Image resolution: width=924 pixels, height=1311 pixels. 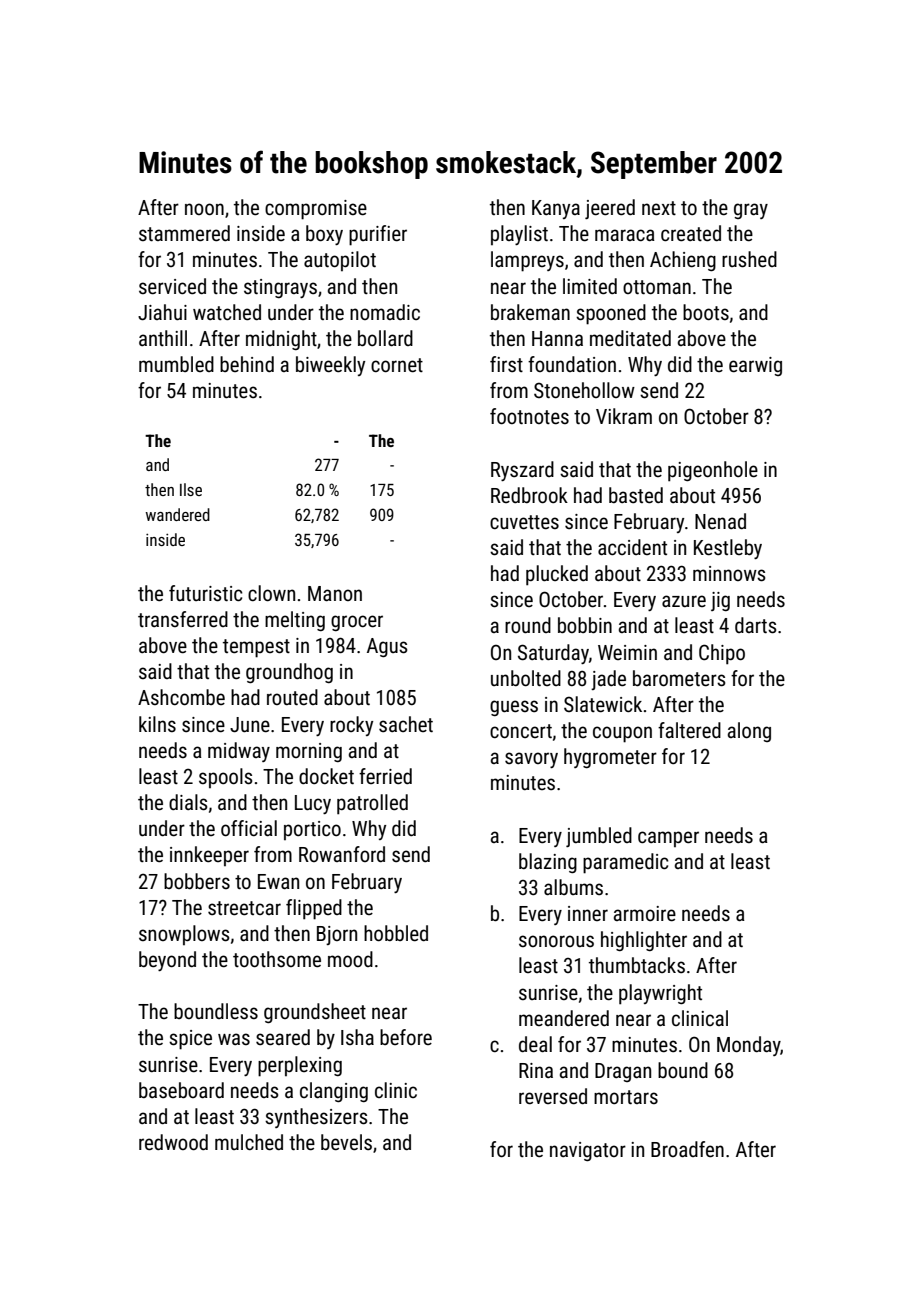 I want to click on first, so click(x=506, y=364).
